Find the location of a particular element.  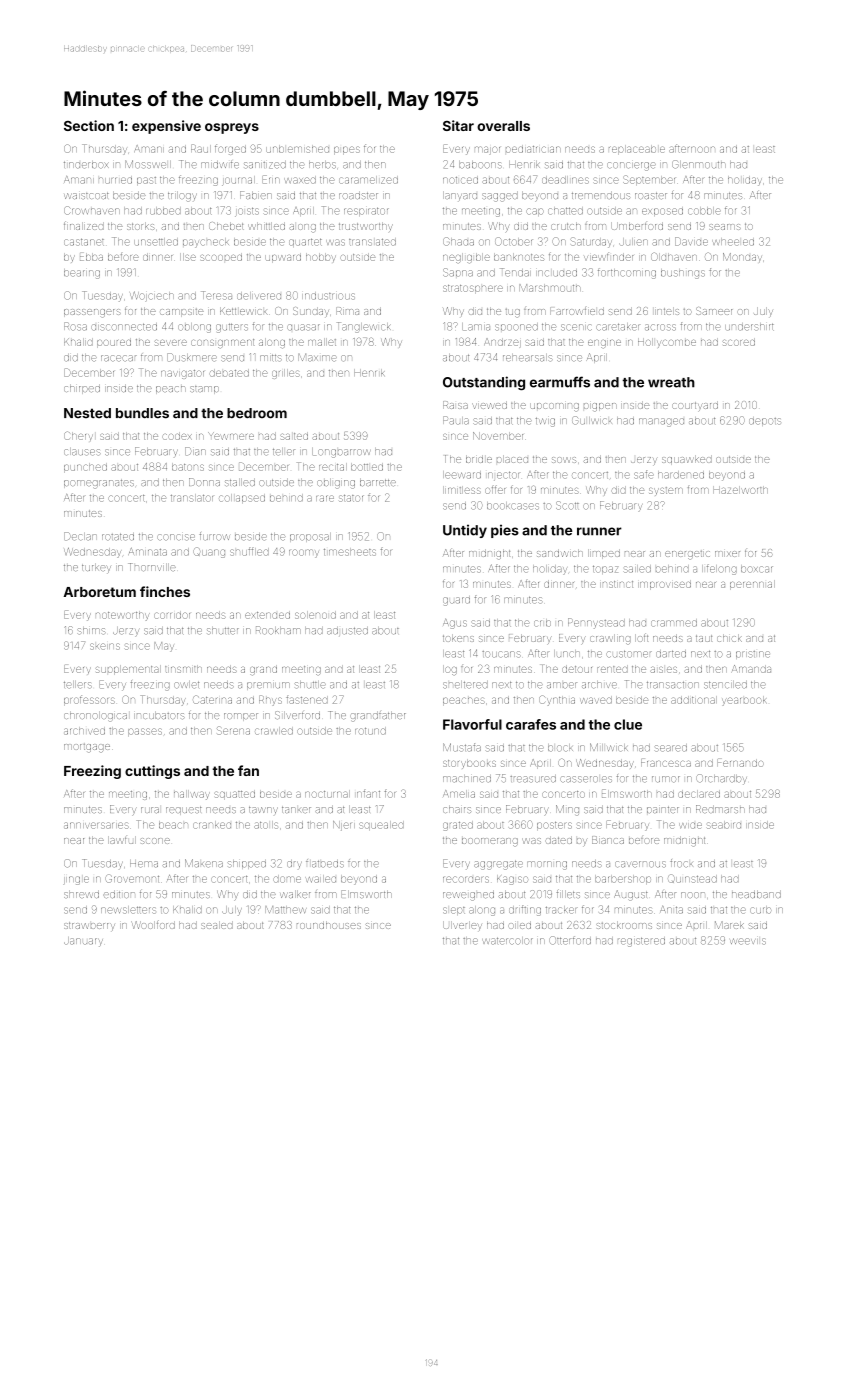

January is located at coordinates (83, 942).
